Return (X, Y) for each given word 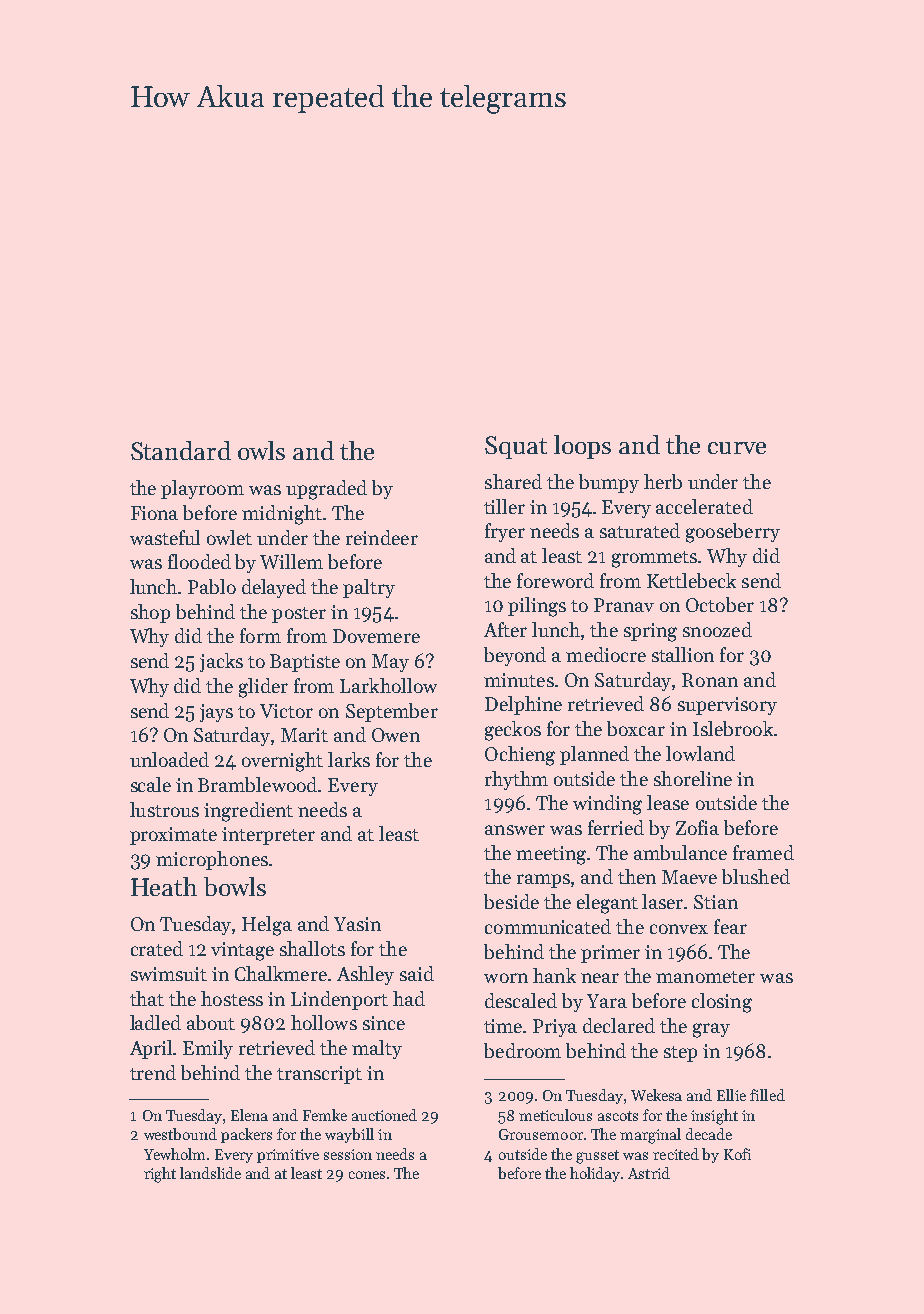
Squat (516, 447)
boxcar (636, 728)
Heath (164, 886)
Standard (181, 450)
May (390, 663)
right (160, 1175)
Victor (286, 711)
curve (737, 448)
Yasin (357, 924)
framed (763, 852)
